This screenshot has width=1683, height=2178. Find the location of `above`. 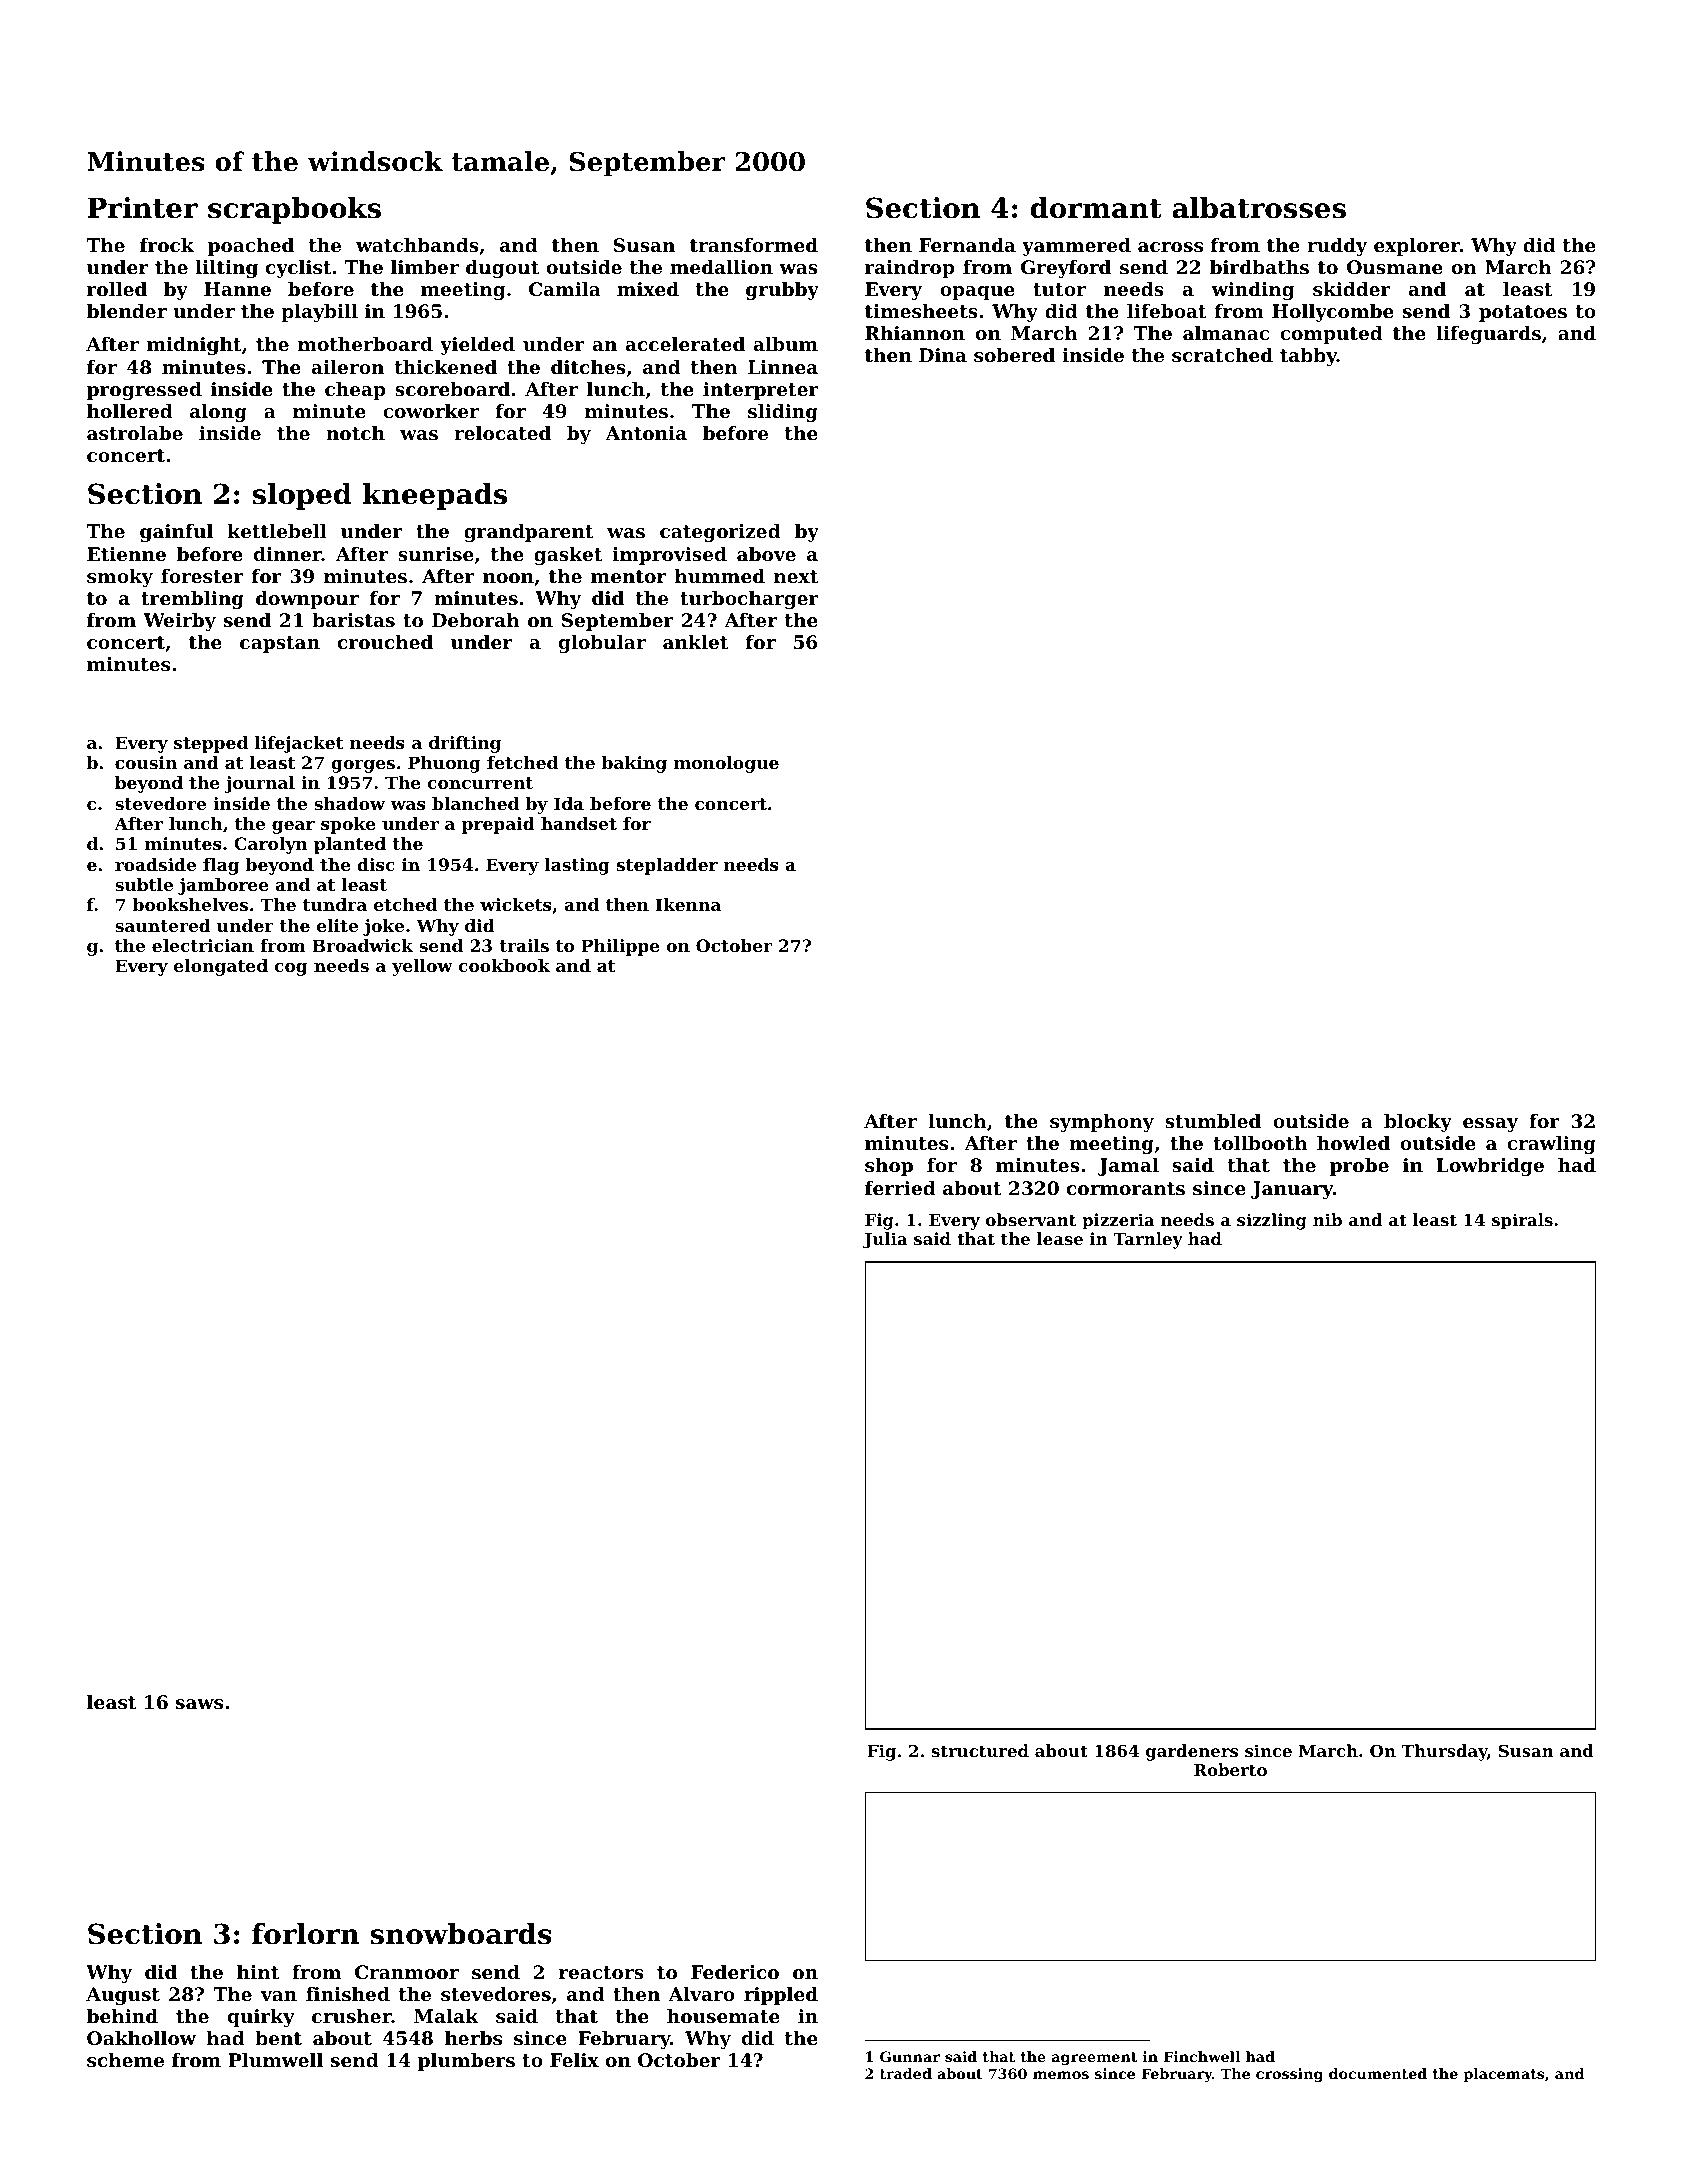

above is located at coordinates (766, 554).
